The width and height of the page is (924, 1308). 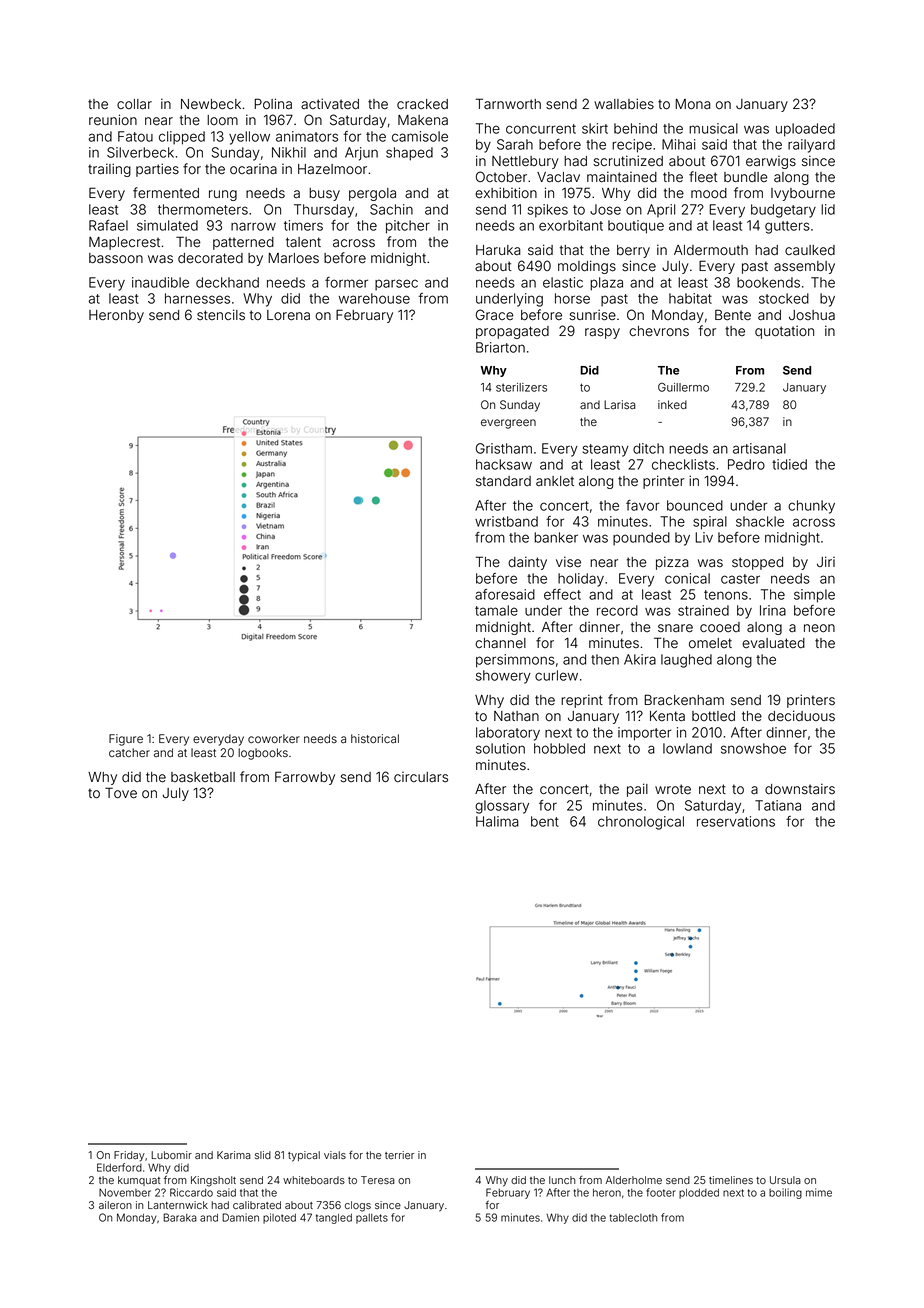 What do you see at coordinates (699, 1194) in the page?
I see `plodded` at bounding box center [699, 1194].
